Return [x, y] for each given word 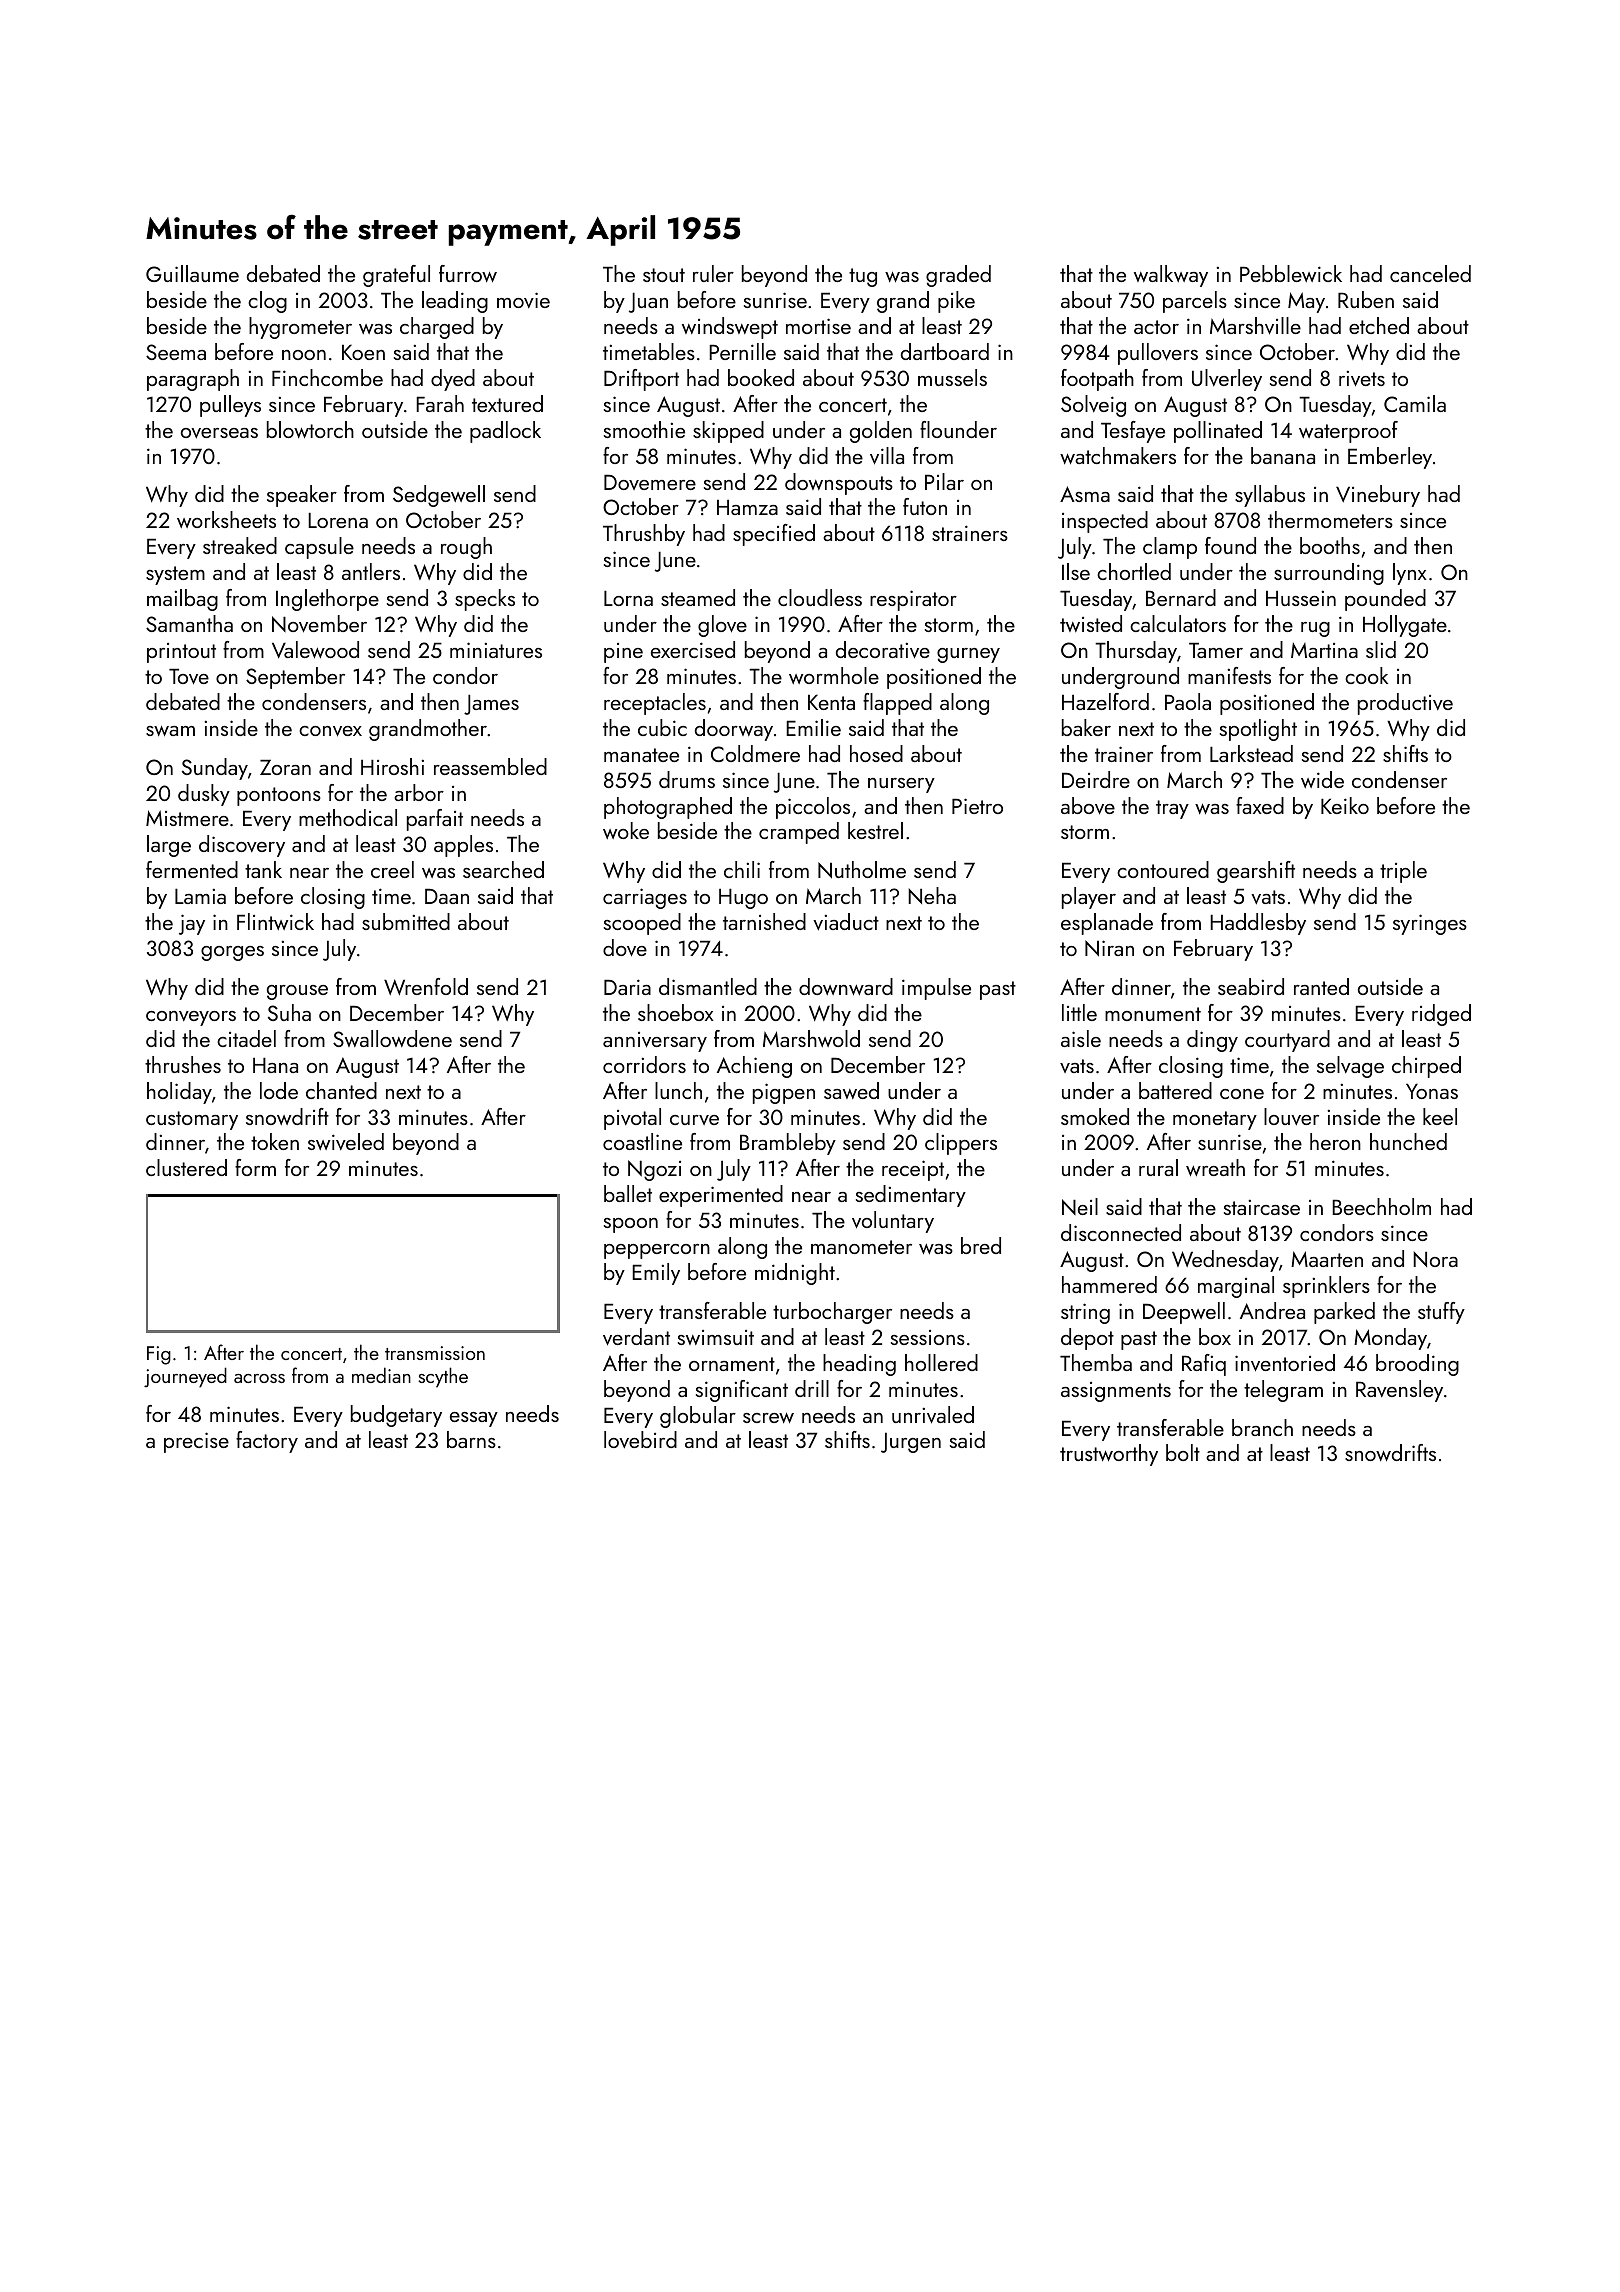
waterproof [1348, 432]
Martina [1324, 650]
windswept [730, 328]
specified [774, 535]
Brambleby [788, 1144]
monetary [1215, 1120]
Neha [932, 895]
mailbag [182, 600]
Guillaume [192, 273]
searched [503, 869]
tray [1172, 809]
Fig [159, 1355]
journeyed [185, 1377]
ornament [732, 1364]
